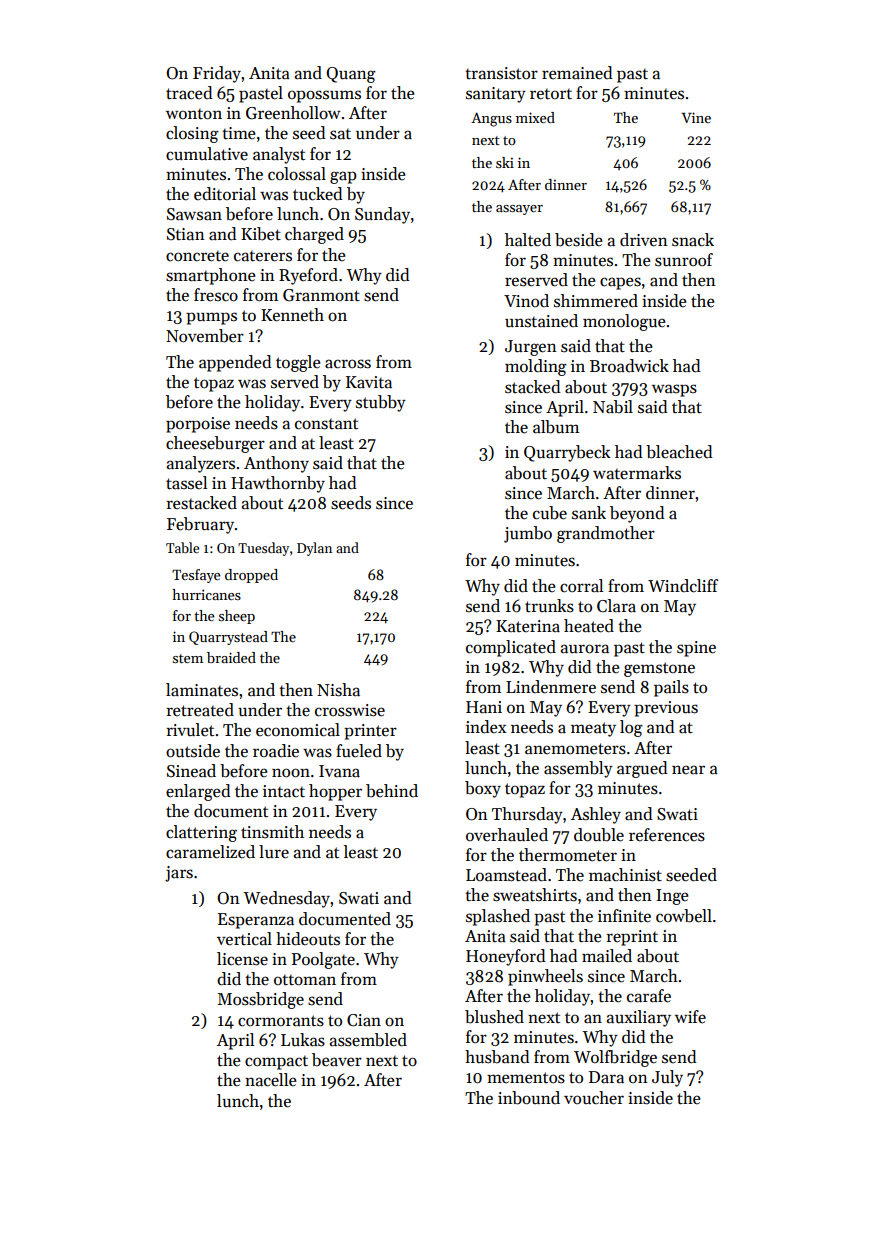  Describe the element at coordinates (613, 407) in the image. I see `Nabil` at that location.
